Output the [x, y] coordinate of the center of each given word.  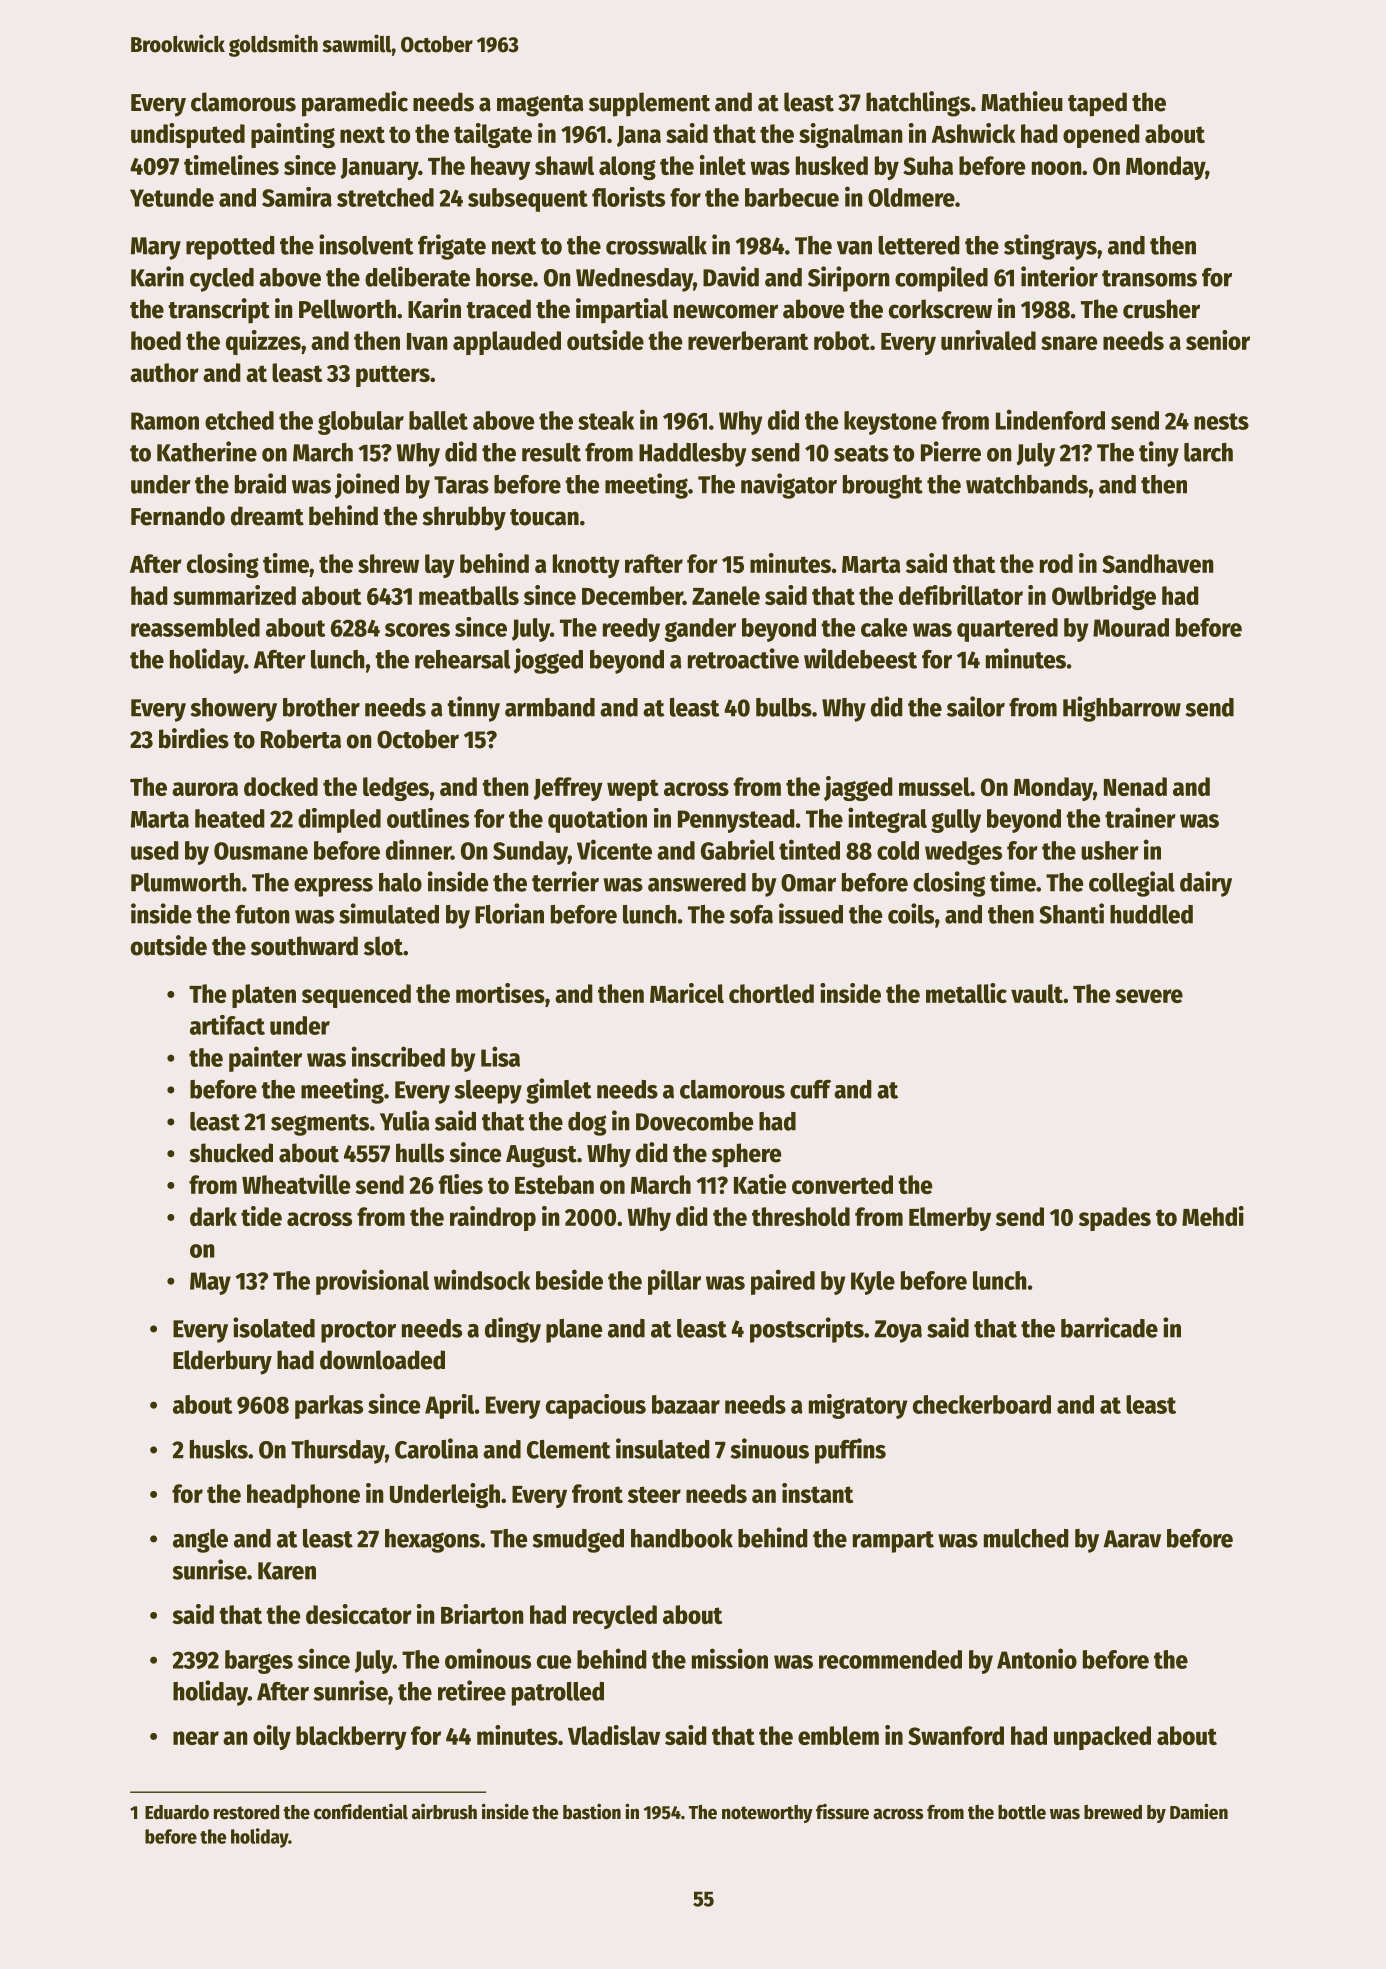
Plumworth [186, 882]
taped [1097, 104]
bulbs [784, 707]
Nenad [1135, 786]
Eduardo [177, 1812]
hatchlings [918, 104]
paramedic [355, 104]
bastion [592, 1811]
